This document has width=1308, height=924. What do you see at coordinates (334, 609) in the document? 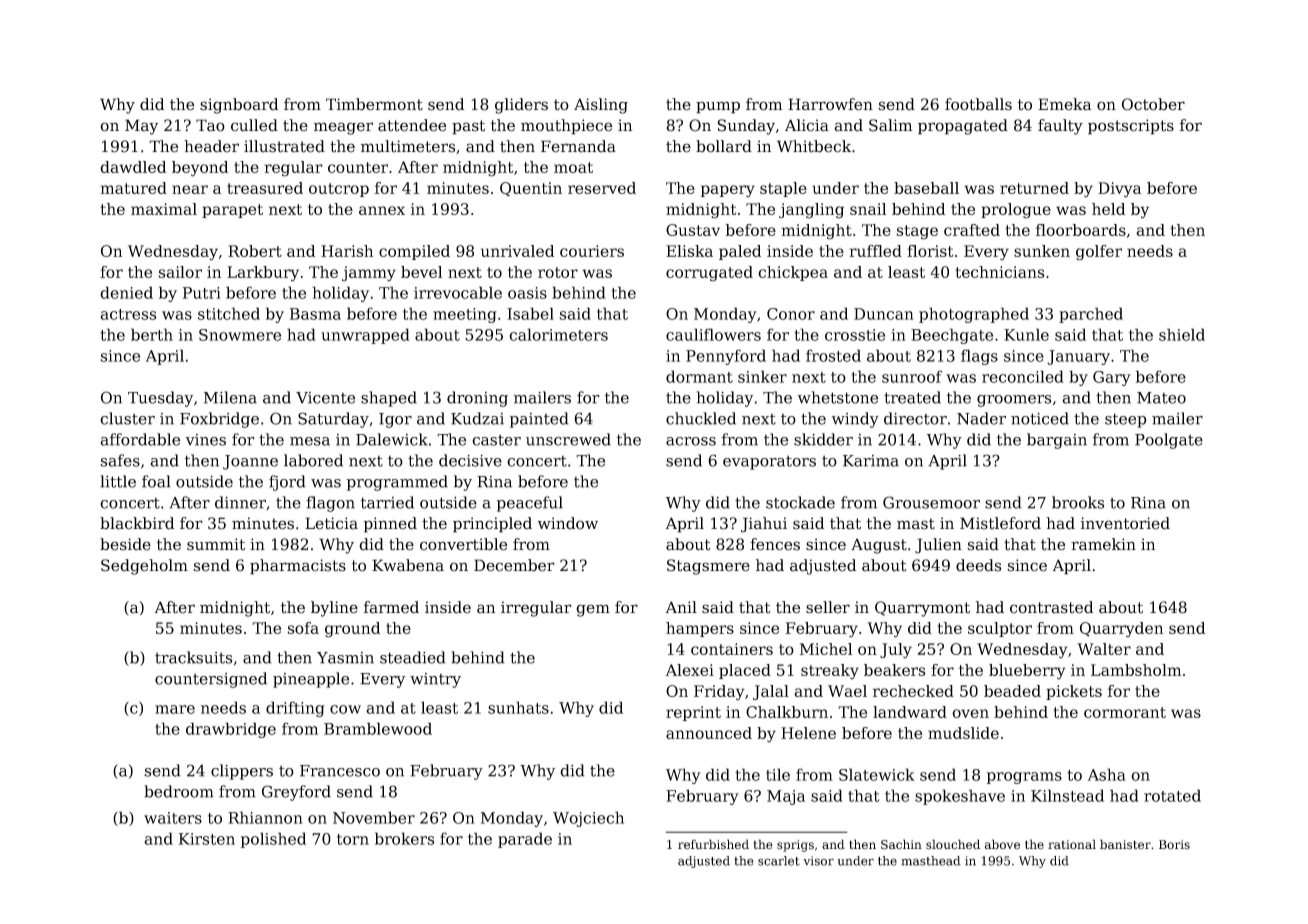
I see `byline` at bounding box center [334, 609].
